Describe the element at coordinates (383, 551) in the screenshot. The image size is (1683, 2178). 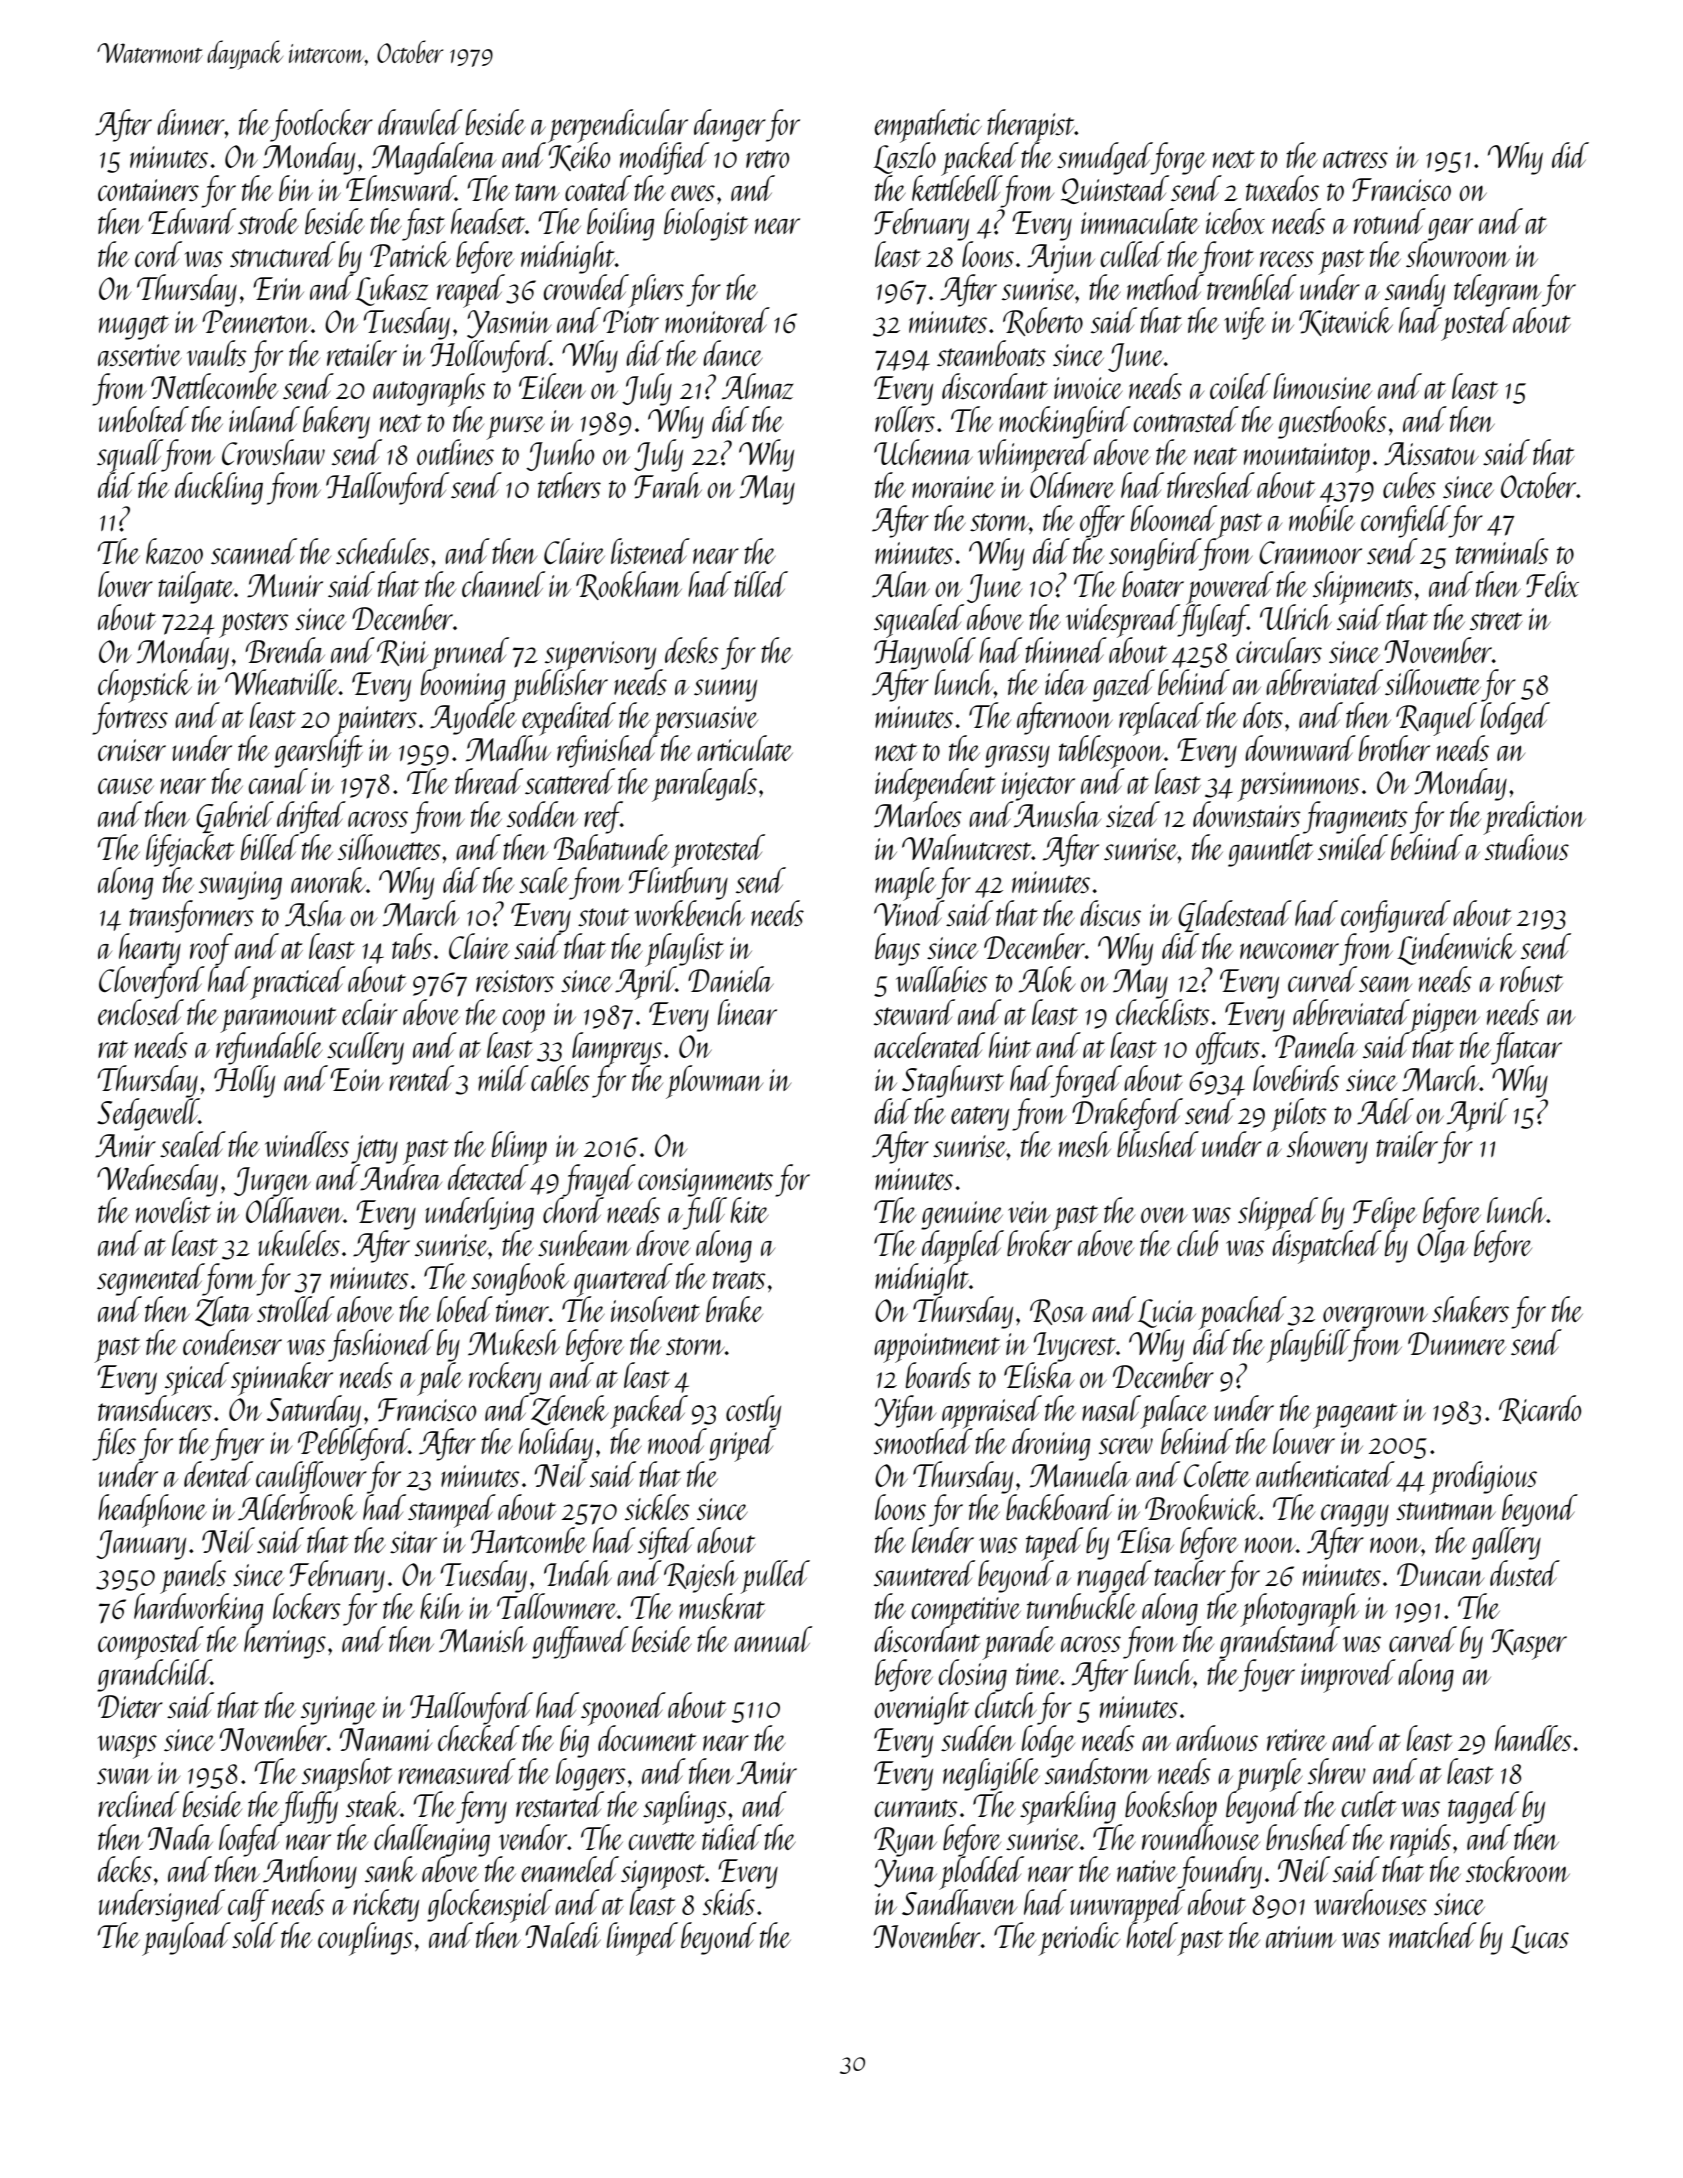
I see `schedules` at that location.
